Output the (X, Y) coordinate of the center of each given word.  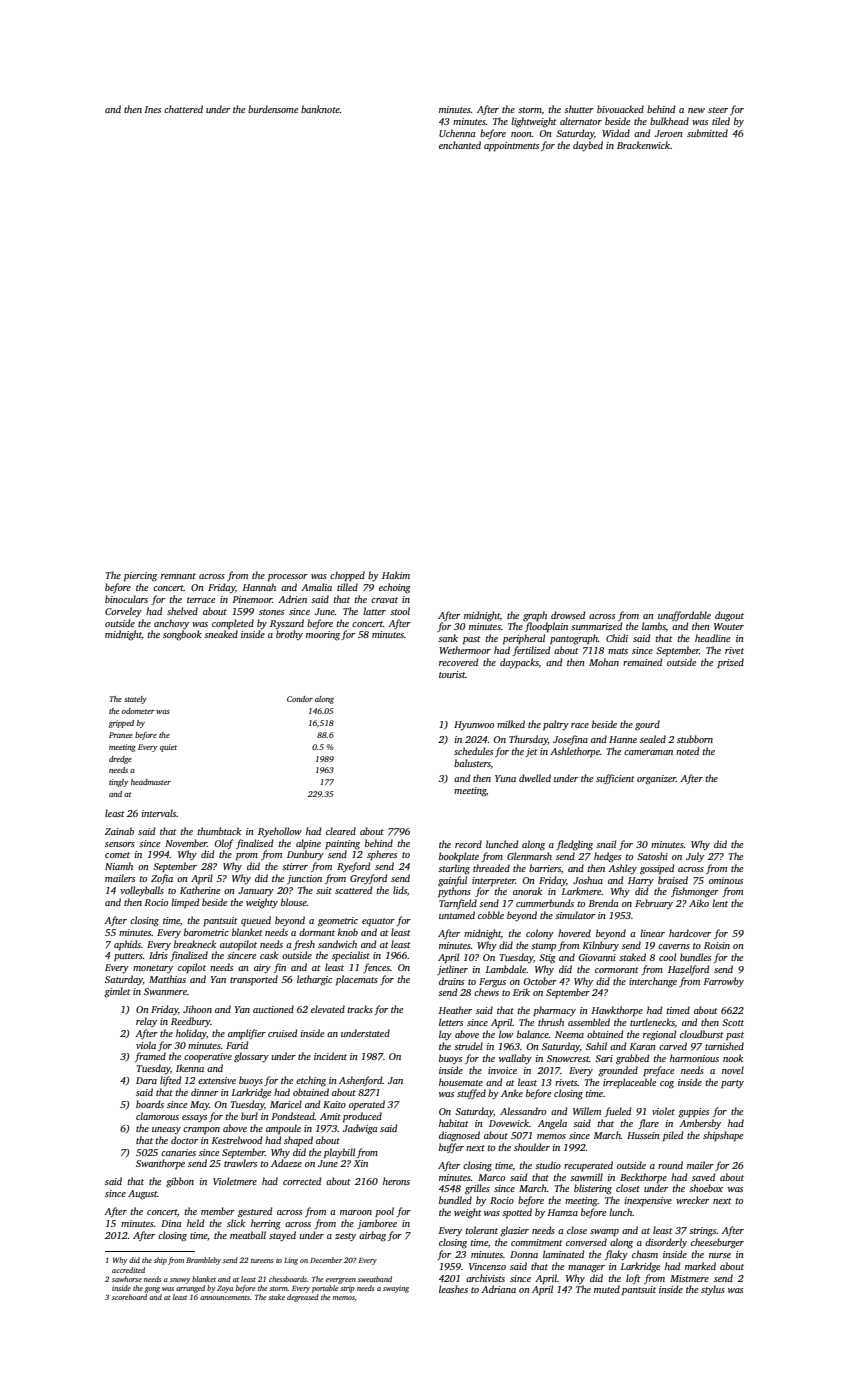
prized (730, 663)
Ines (152, 109)
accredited (128, 1270)
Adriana (498, 1289)
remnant (178, 576)
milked (511, 724)
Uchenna (457, 133)
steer (718, 110)
